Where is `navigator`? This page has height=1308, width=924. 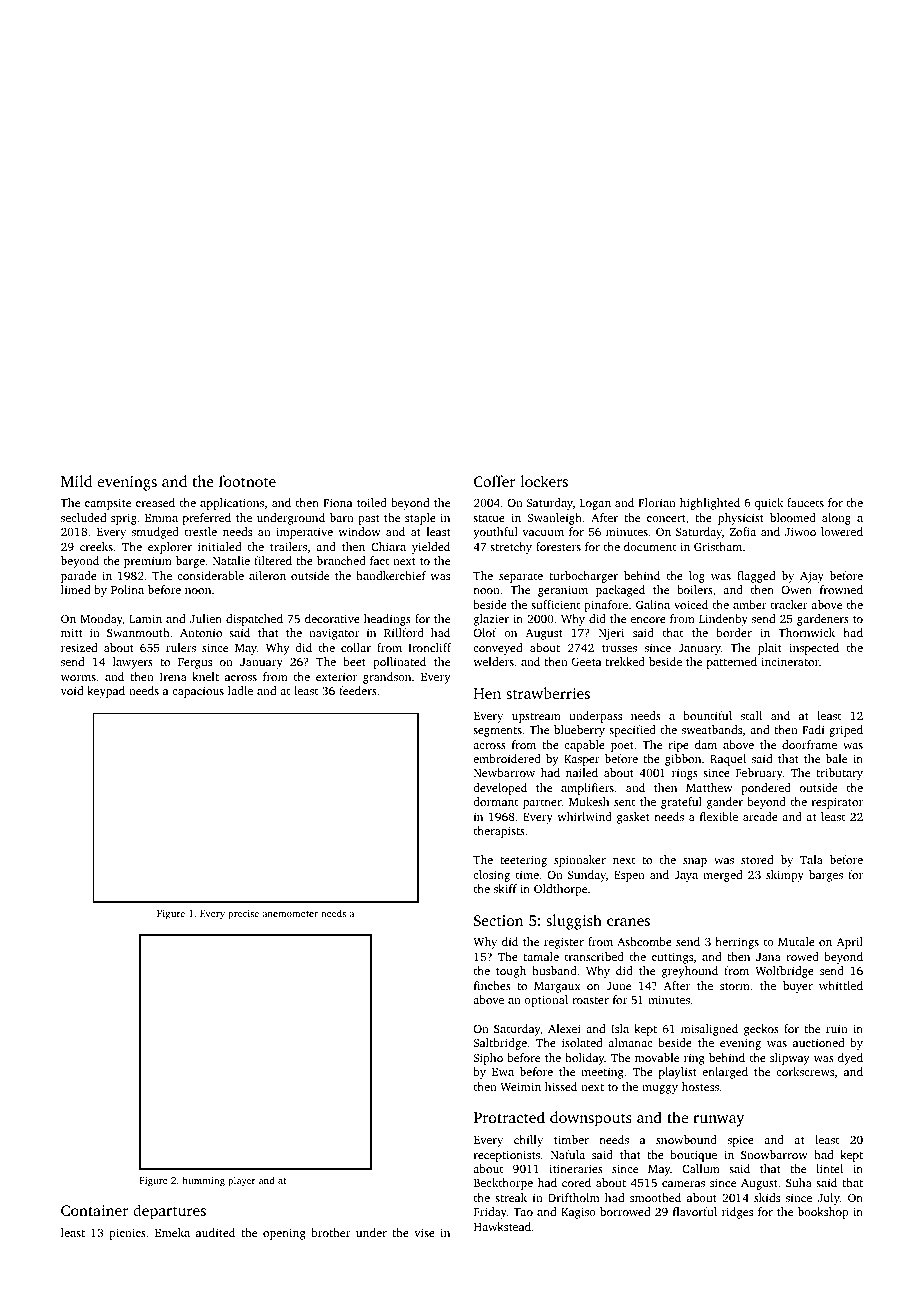 navigator is located at coordinates (334, 634).
